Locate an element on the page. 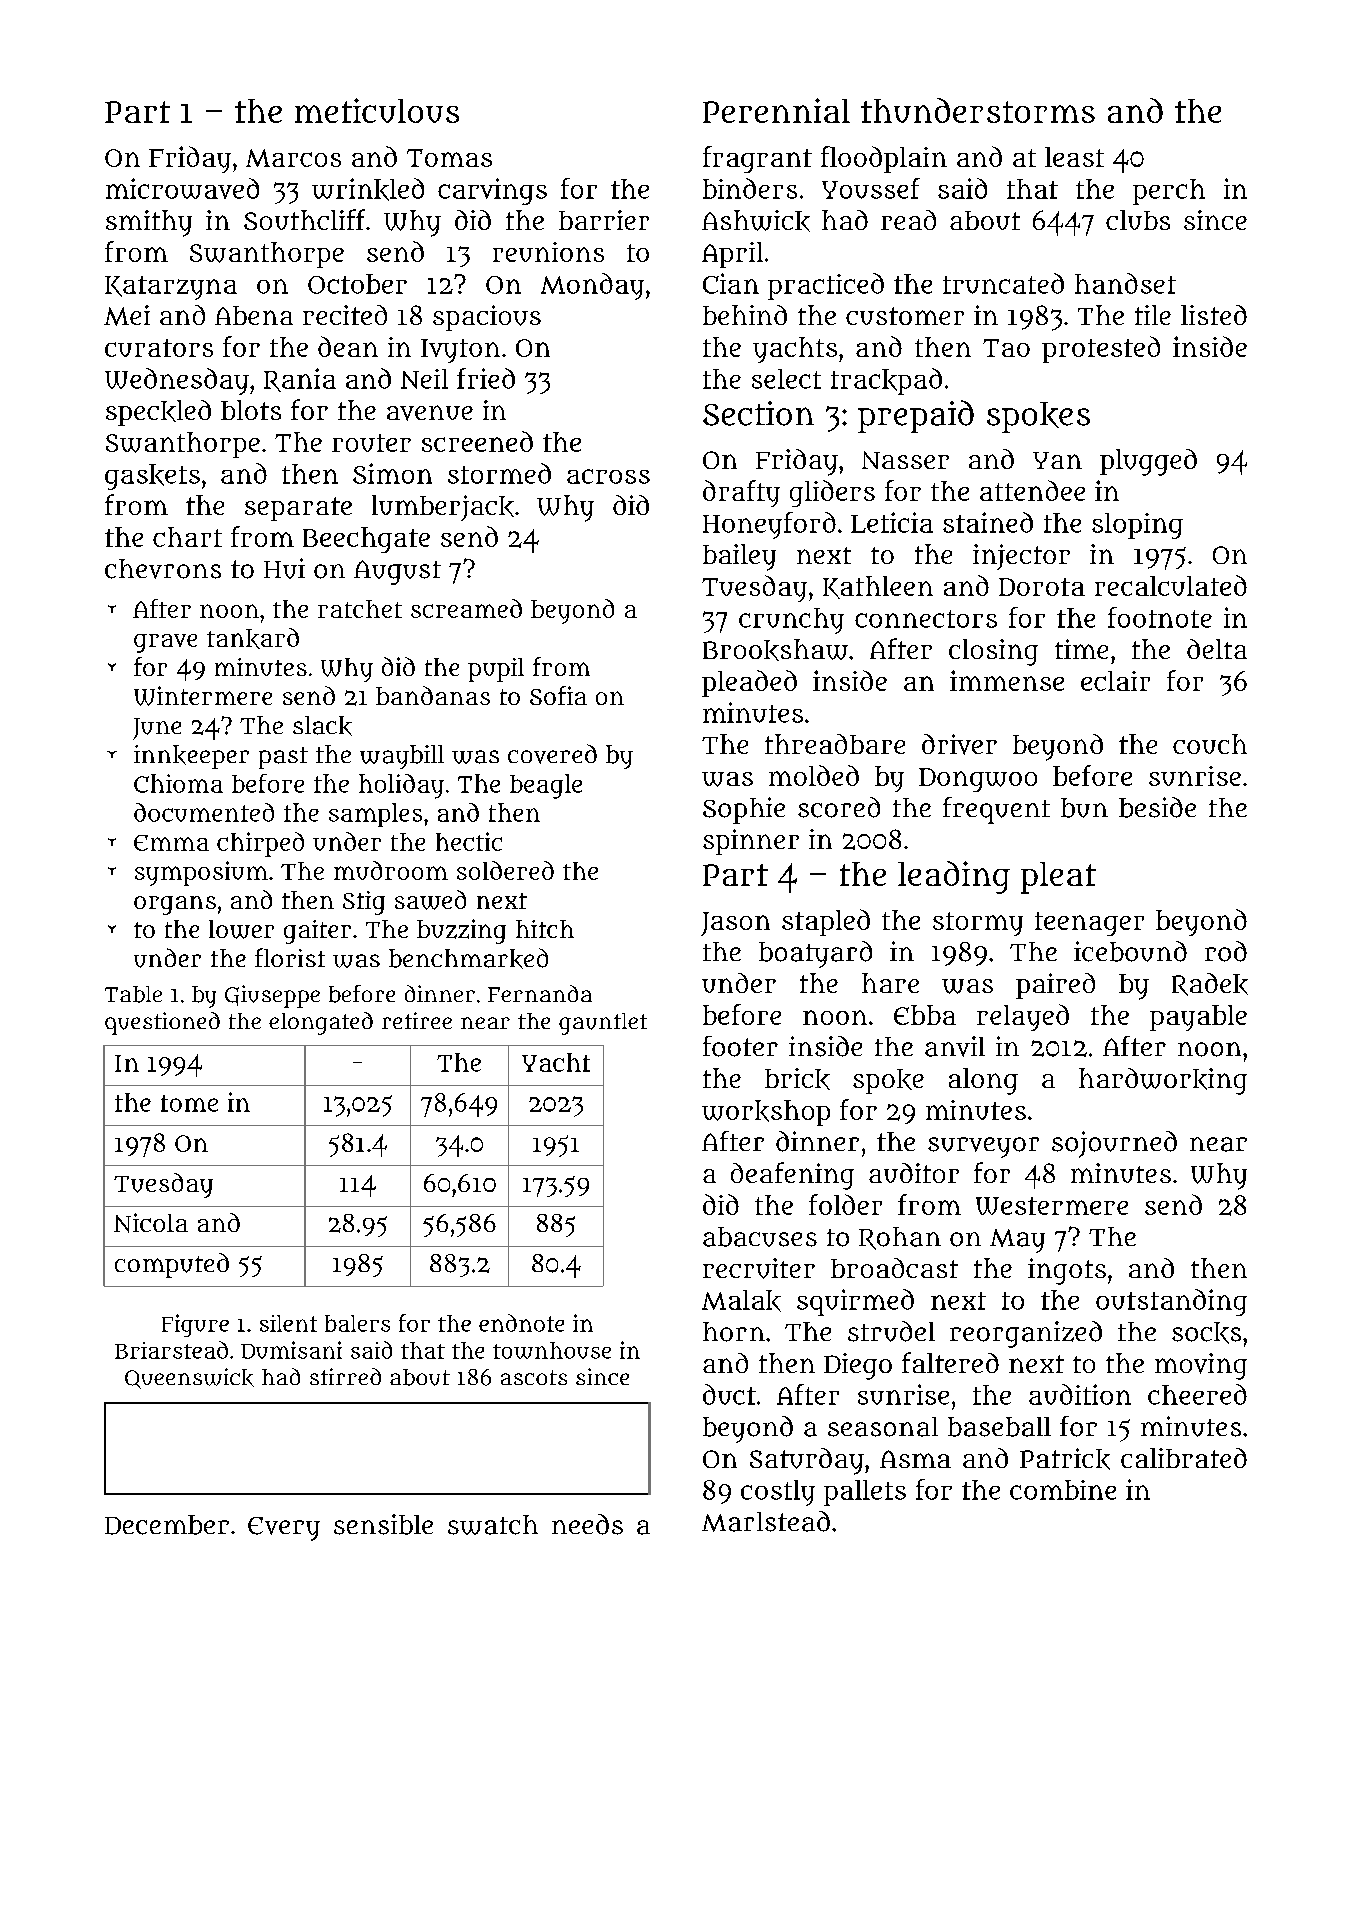  Emma is located at coordinates (171, 843).
